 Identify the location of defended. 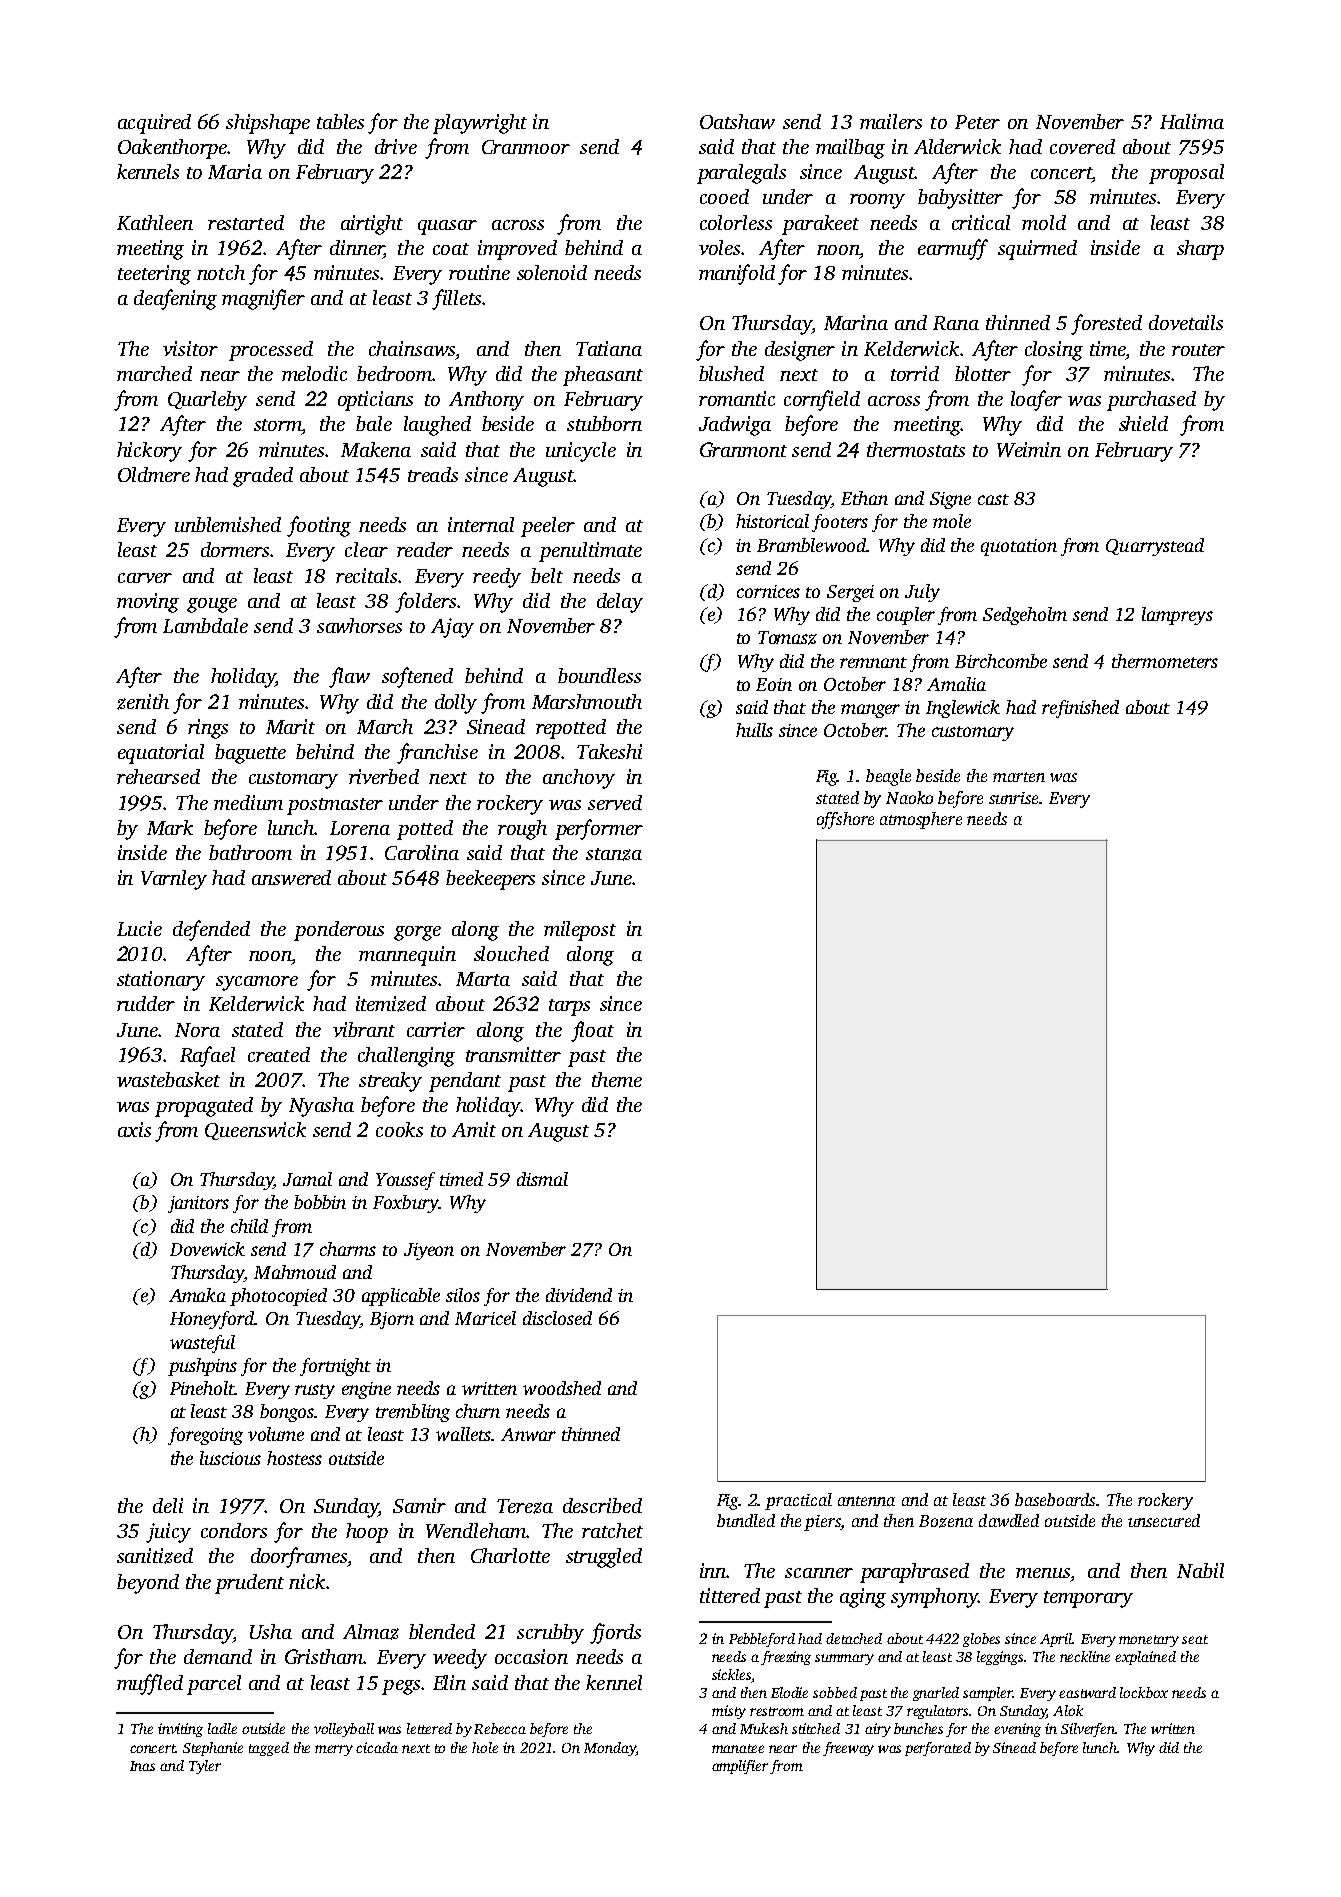
(211, 930).
